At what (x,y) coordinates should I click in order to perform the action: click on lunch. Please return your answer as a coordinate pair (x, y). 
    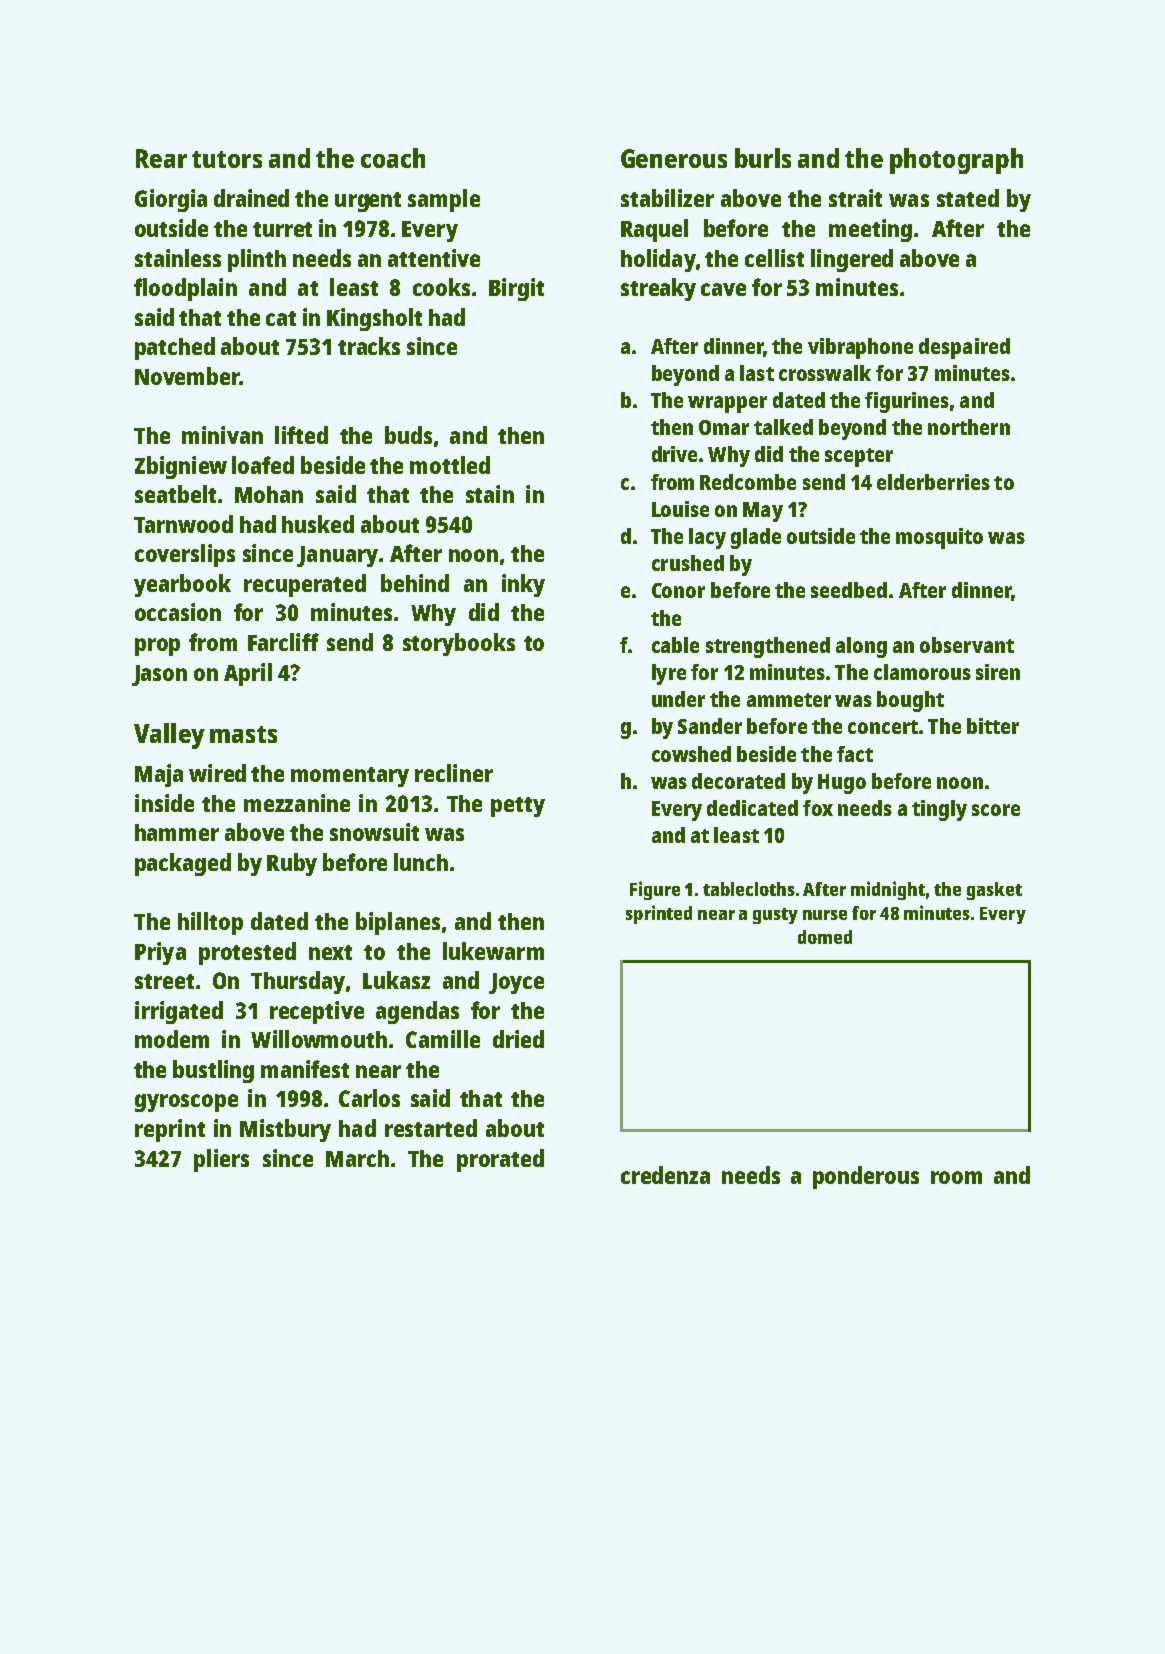
    Looking at the image, I should click on (421, 862).
